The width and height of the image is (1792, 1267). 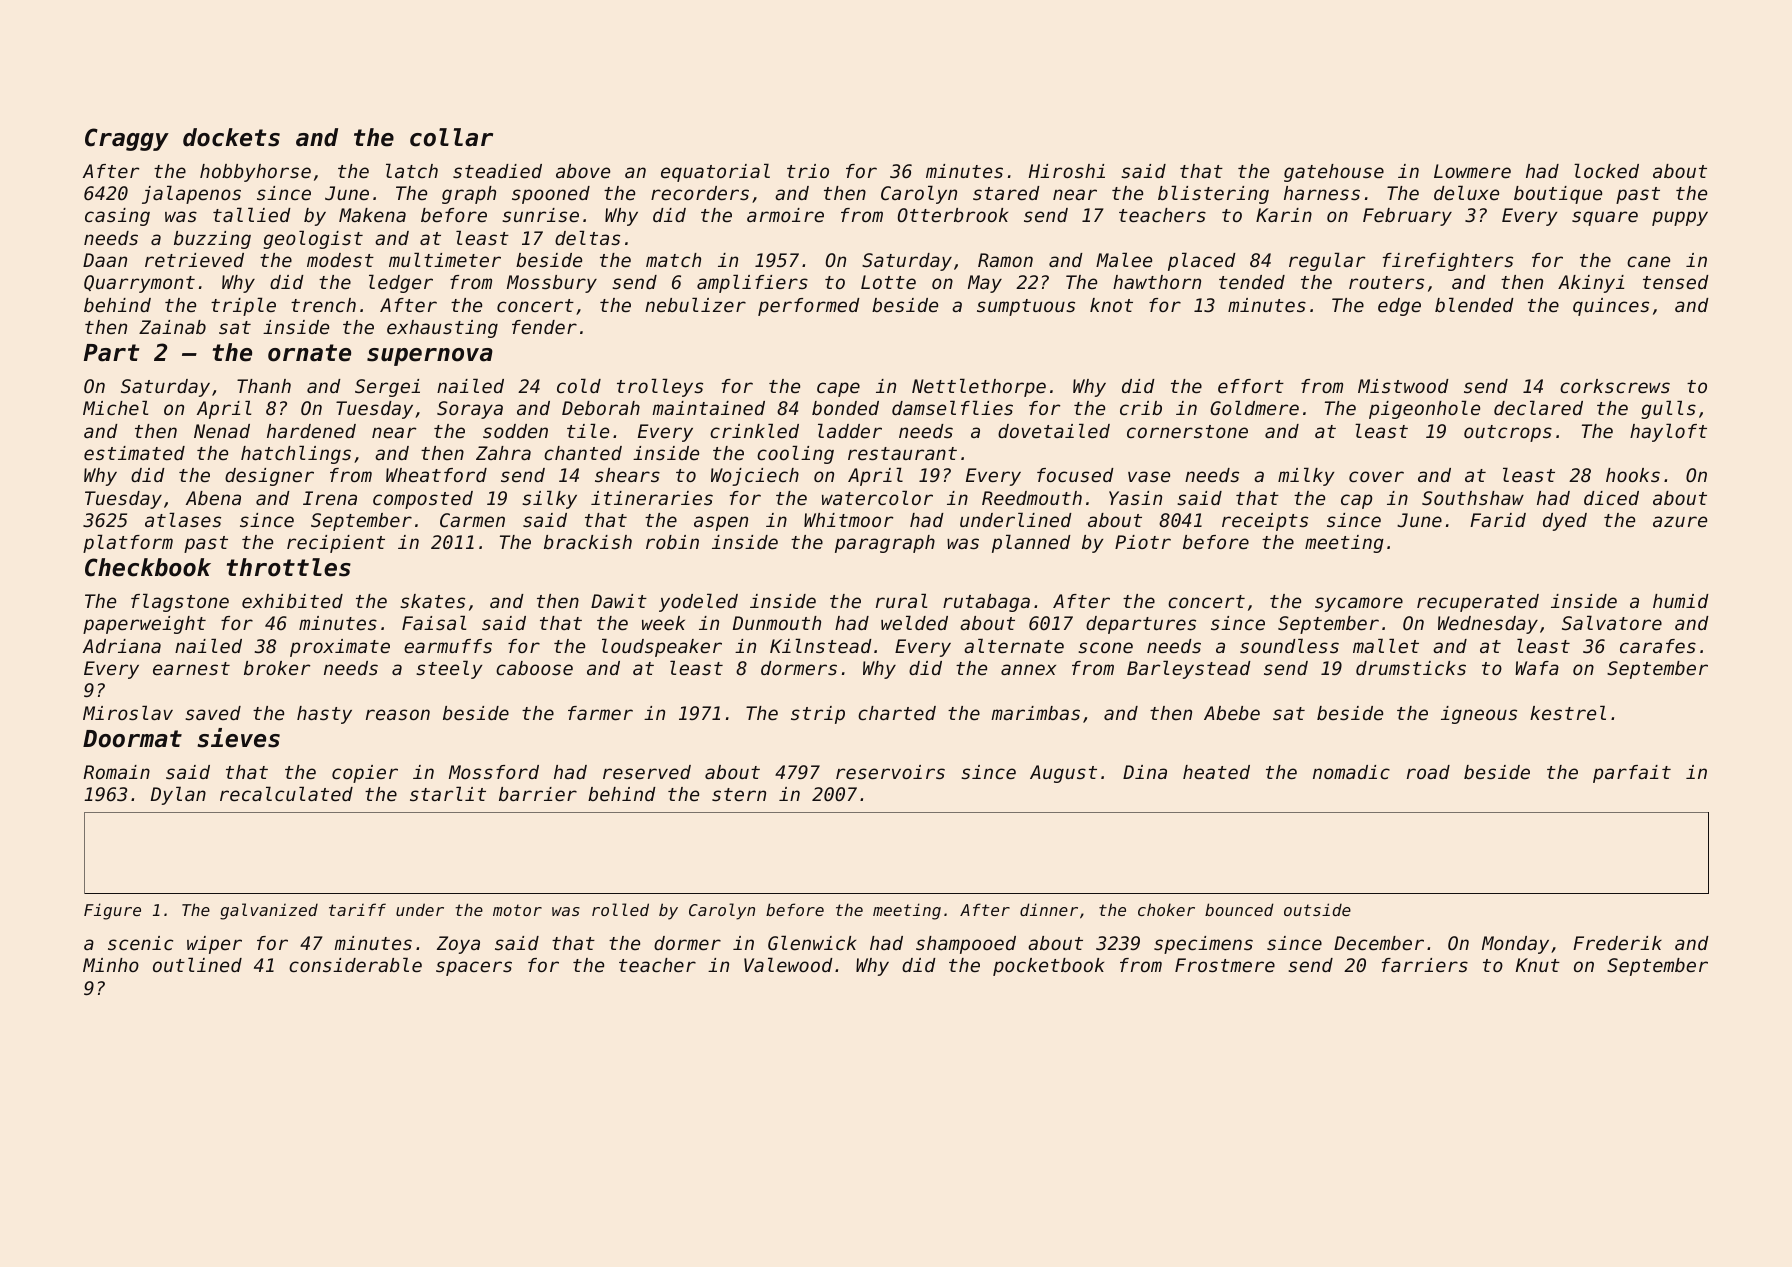 I want to click on gatehouse, so click(x=1334, y=173).
